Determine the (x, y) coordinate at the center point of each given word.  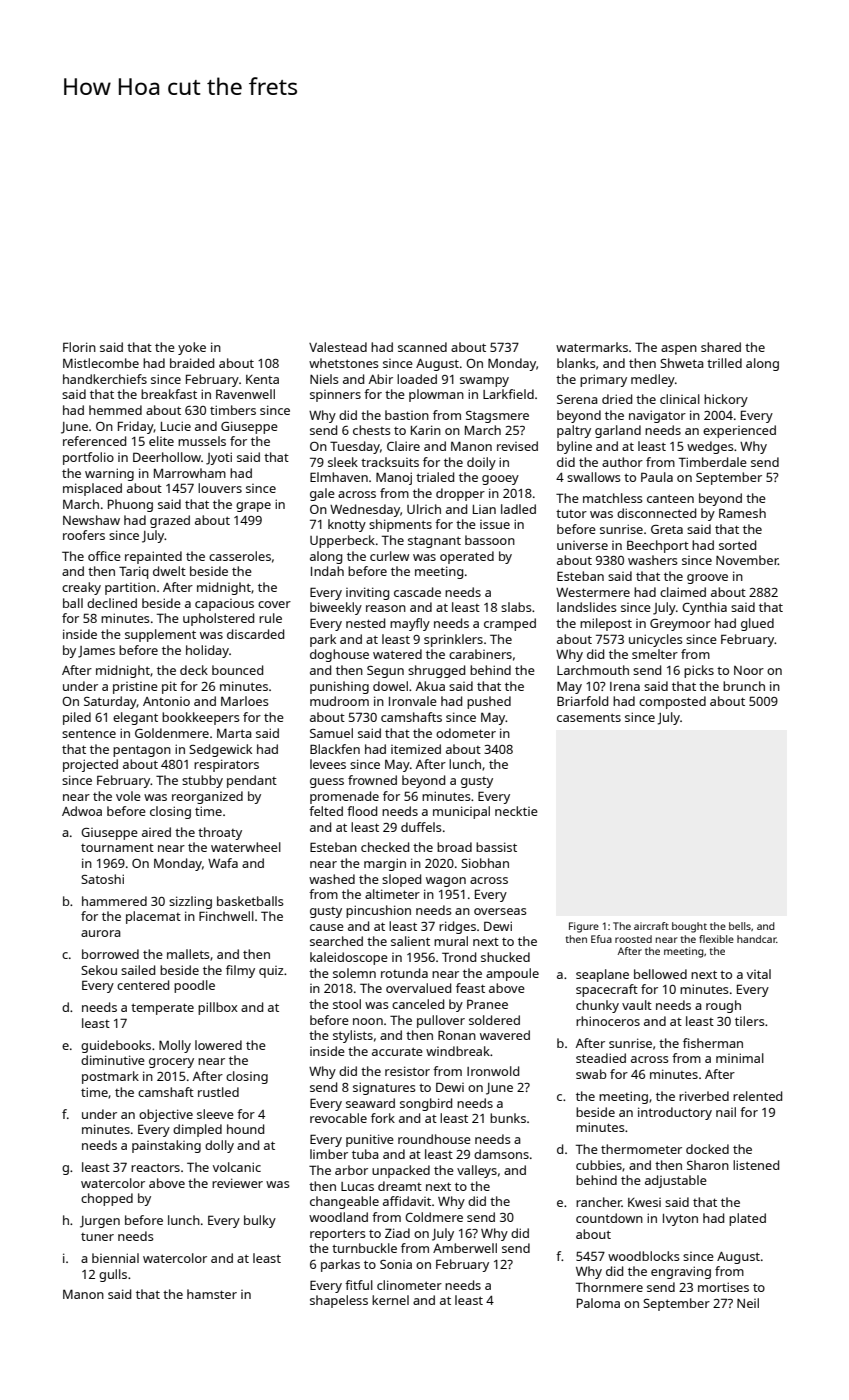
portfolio (88, 458)
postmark (110, 1077)
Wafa (223, 863)
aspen (679, 350)
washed (332, 879)
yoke (192, 348)
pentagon (142, 751)
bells (740, 926)
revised (517, 446)
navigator (657, 416)
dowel (390, 686)
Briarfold (582, 701)
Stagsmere (497, 417)
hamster (212, 1294)
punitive (370, 1140)
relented (757, 1096)
